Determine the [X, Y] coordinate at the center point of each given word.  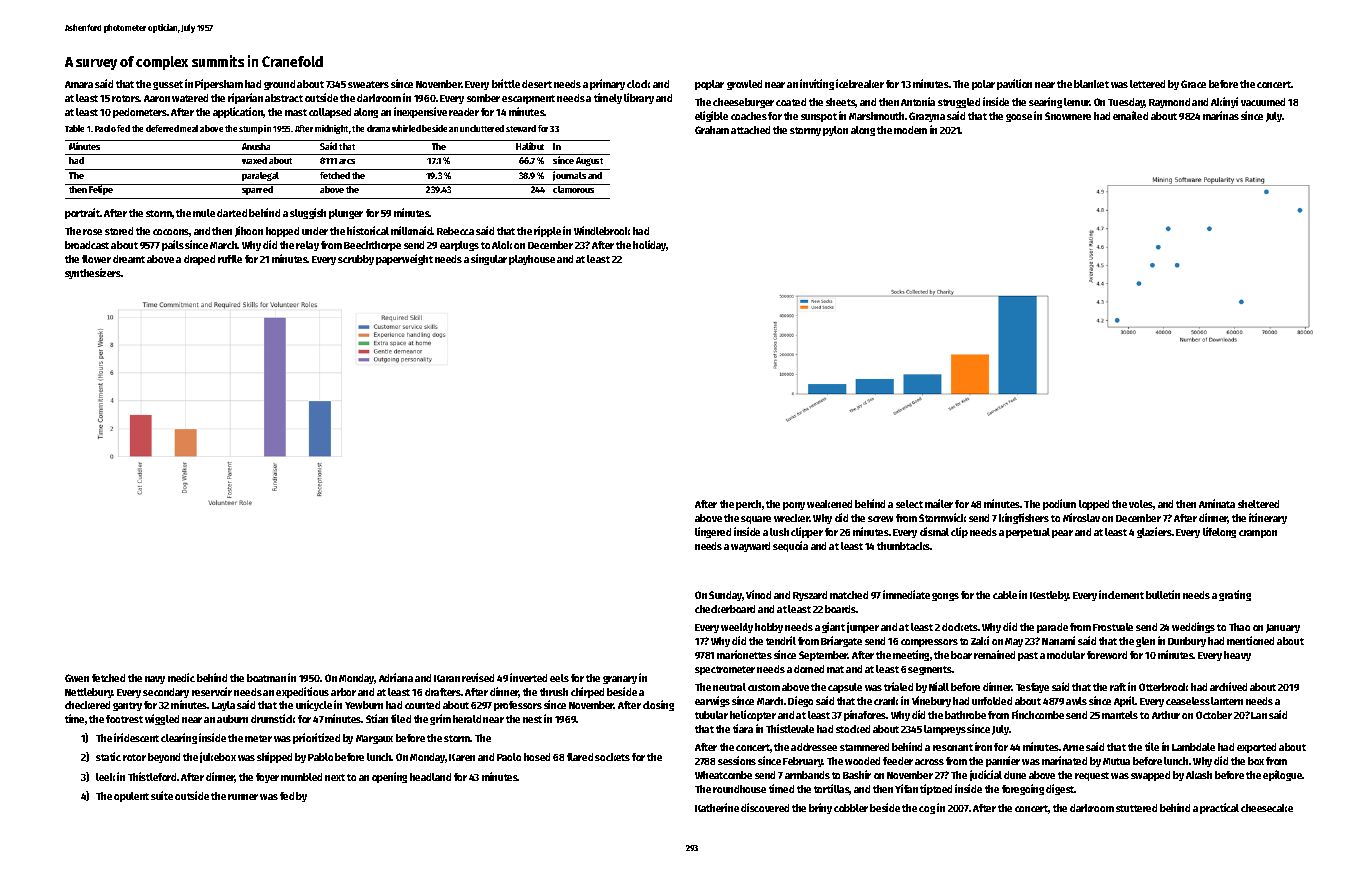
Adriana [396, 677]
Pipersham [219, 84]
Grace [1193, 84]
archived [1228, 686]
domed [809, 669]
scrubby [356, 260]
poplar [709, 85]
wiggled [162, 719]
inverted [528, 677]
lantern [1227, 701]
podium [1059, 504]
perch [748, 505]
